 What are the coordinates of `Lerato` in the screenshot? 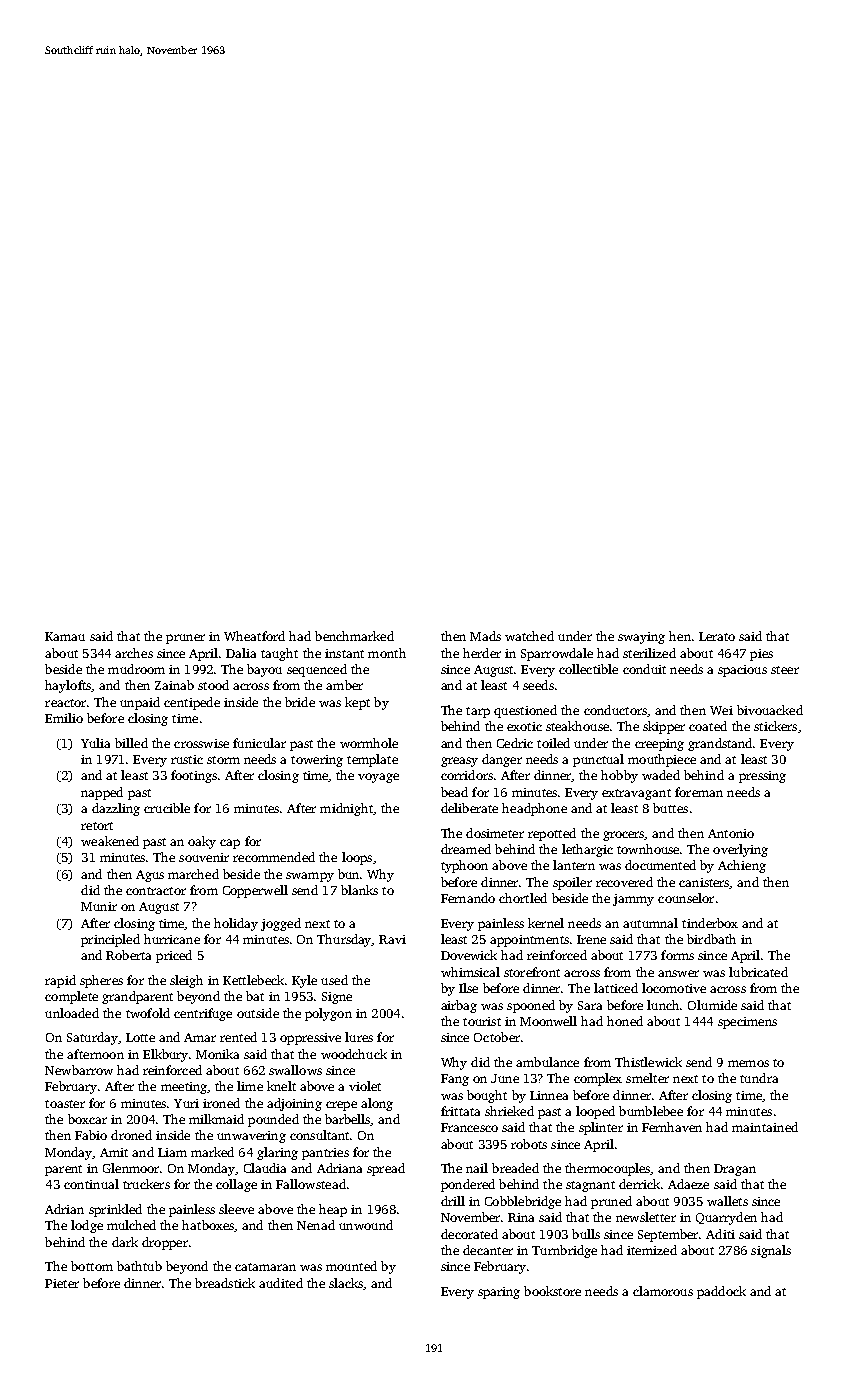 It's located at (717, 636).
